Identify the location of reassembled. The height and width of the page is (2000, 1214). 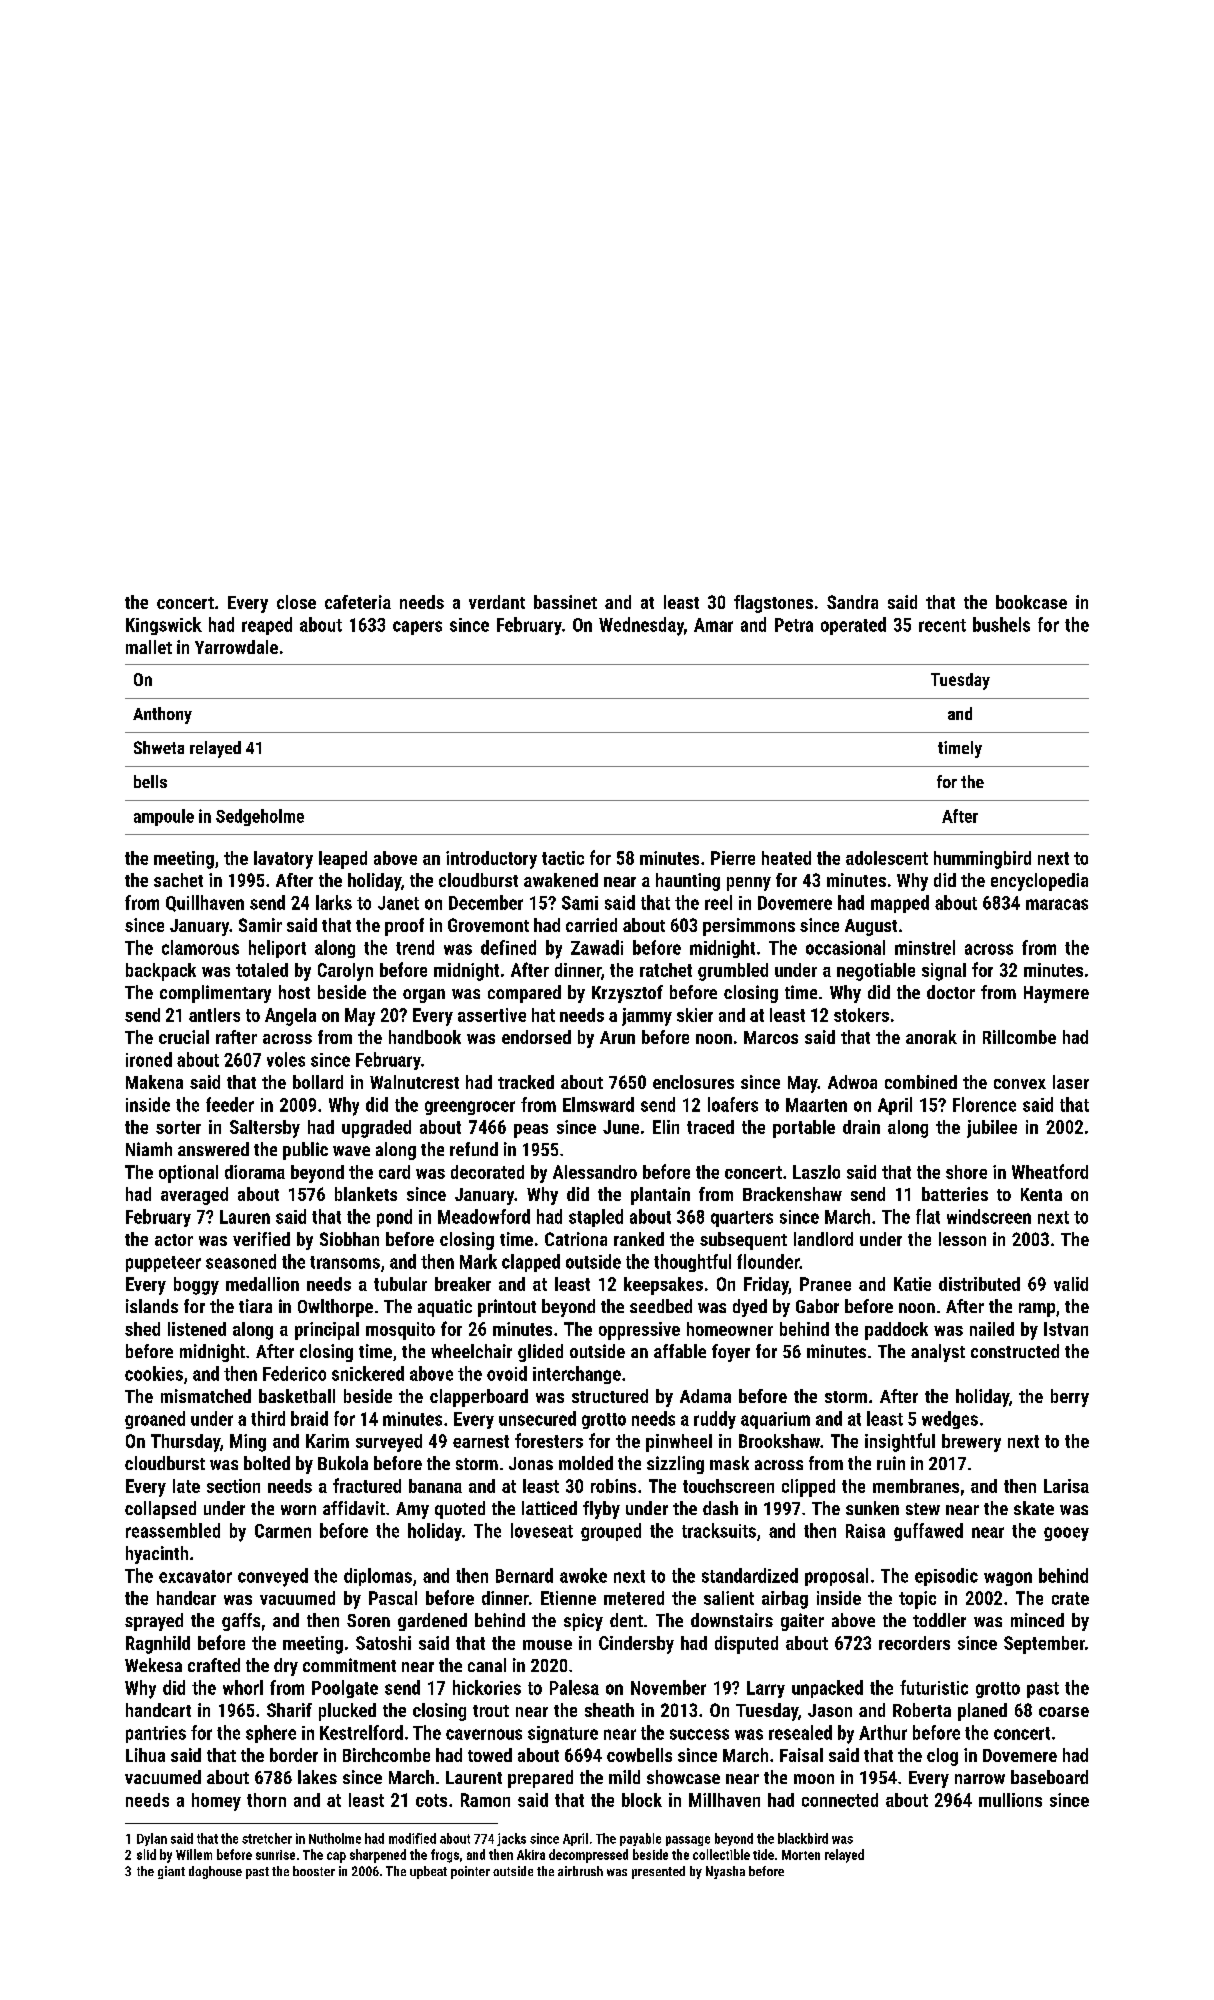
(173, 1530).
